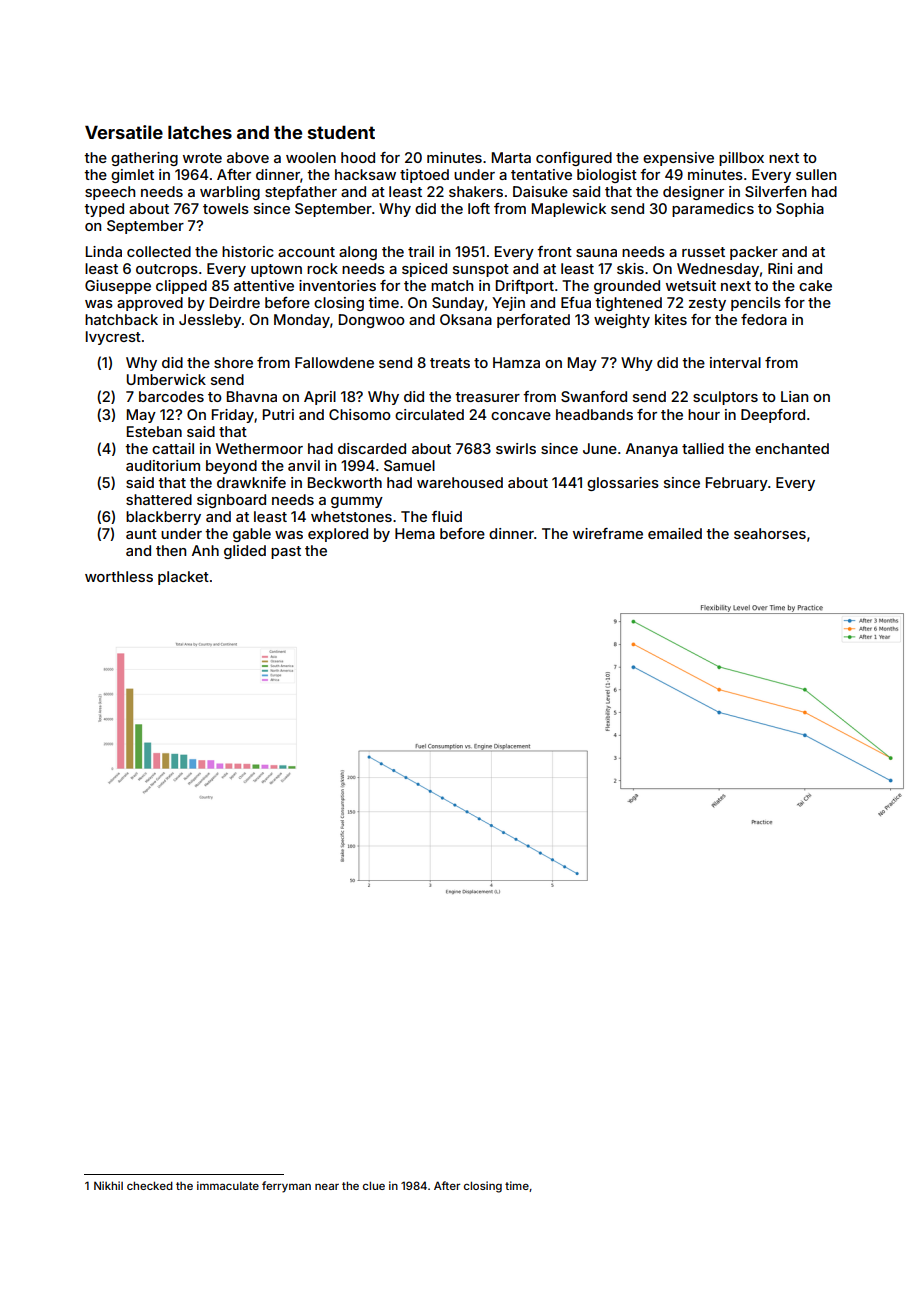 The image size is (924, 1308). What do you see at coordinates (521, 416) in the document?
I see `concave` at bounding box center [521, 416].
